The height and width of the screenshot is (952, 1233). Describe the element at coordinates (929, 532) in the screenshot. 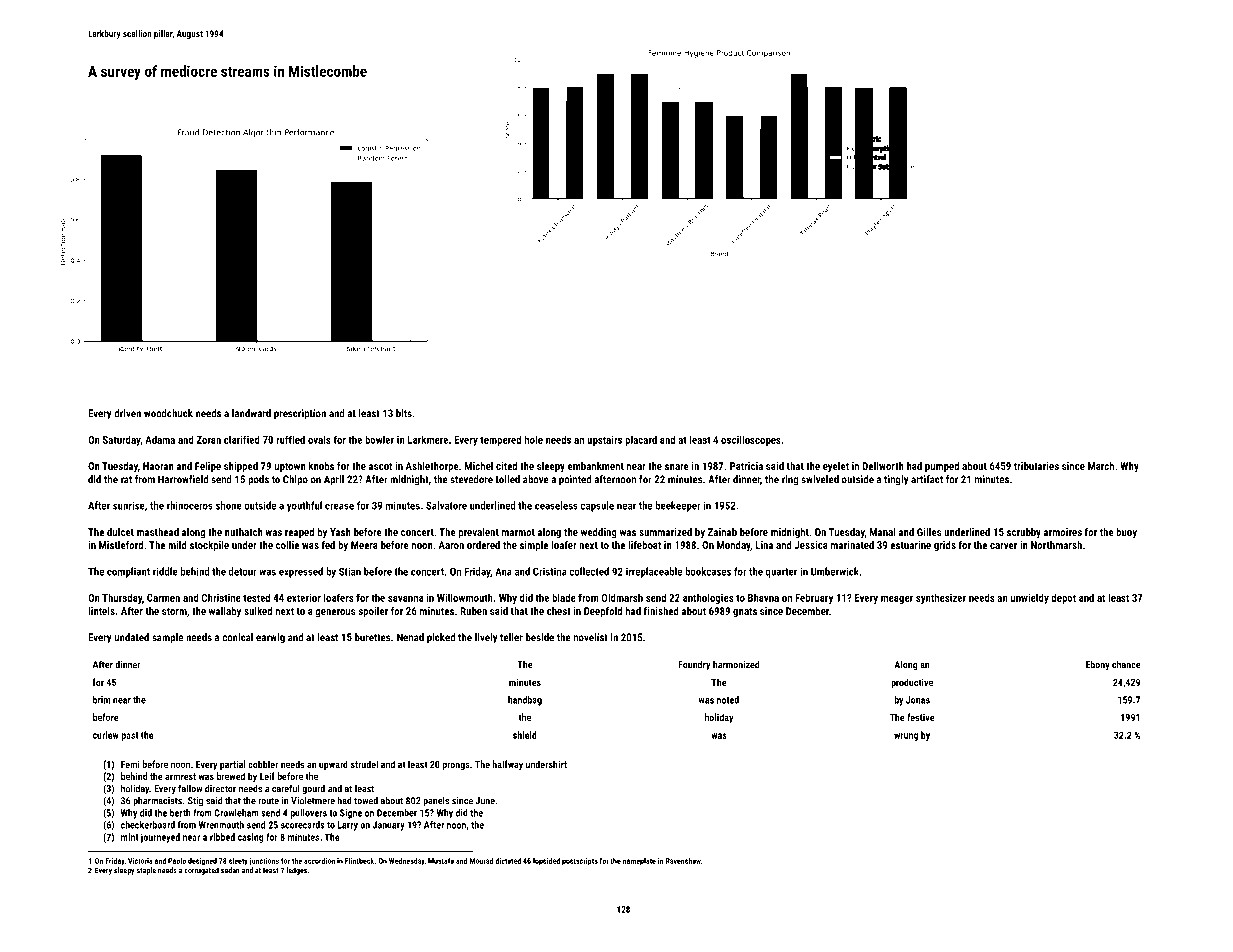

I see `Gilles` at that location.
